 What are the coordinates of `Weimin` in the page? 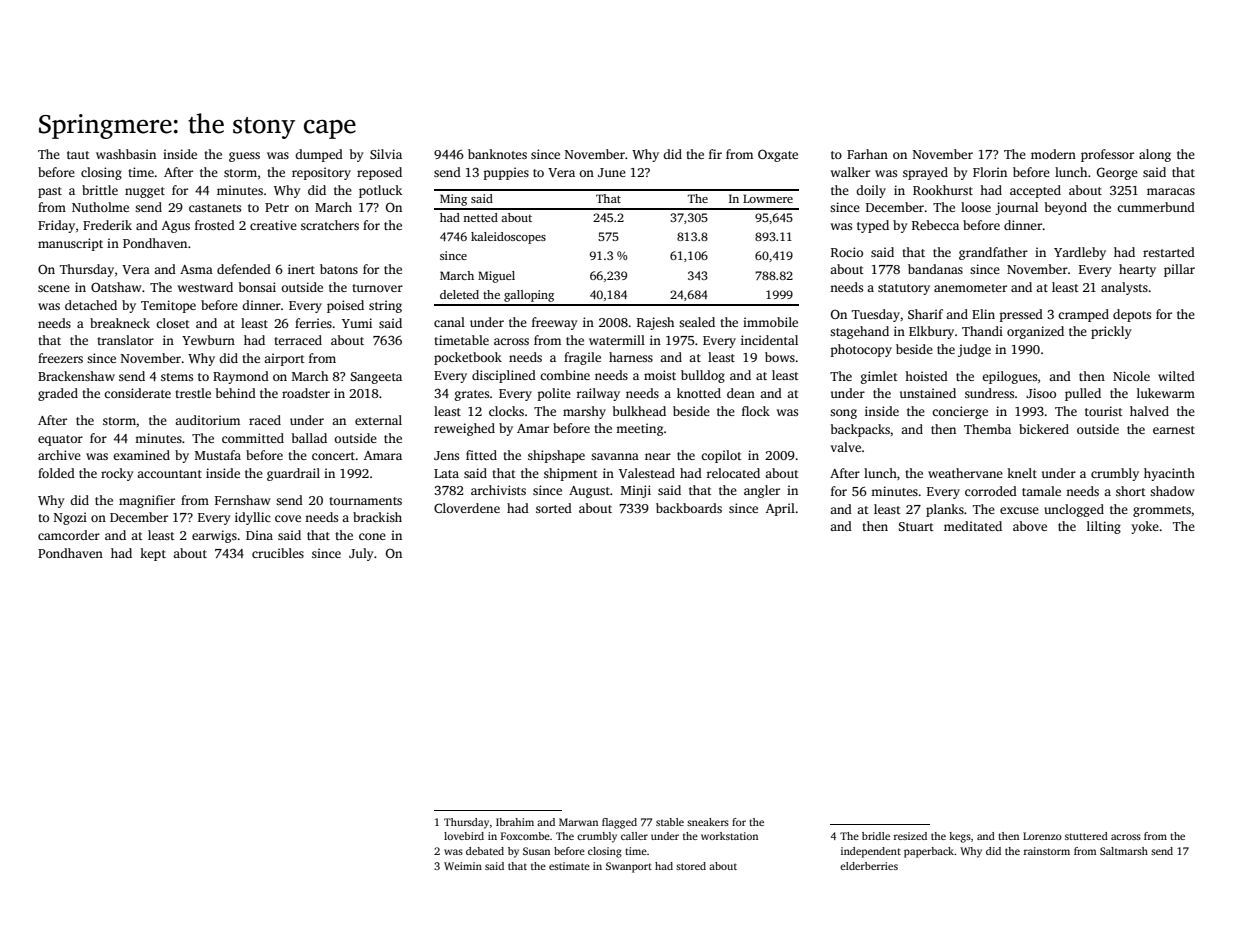 It's located at (463, 866).
